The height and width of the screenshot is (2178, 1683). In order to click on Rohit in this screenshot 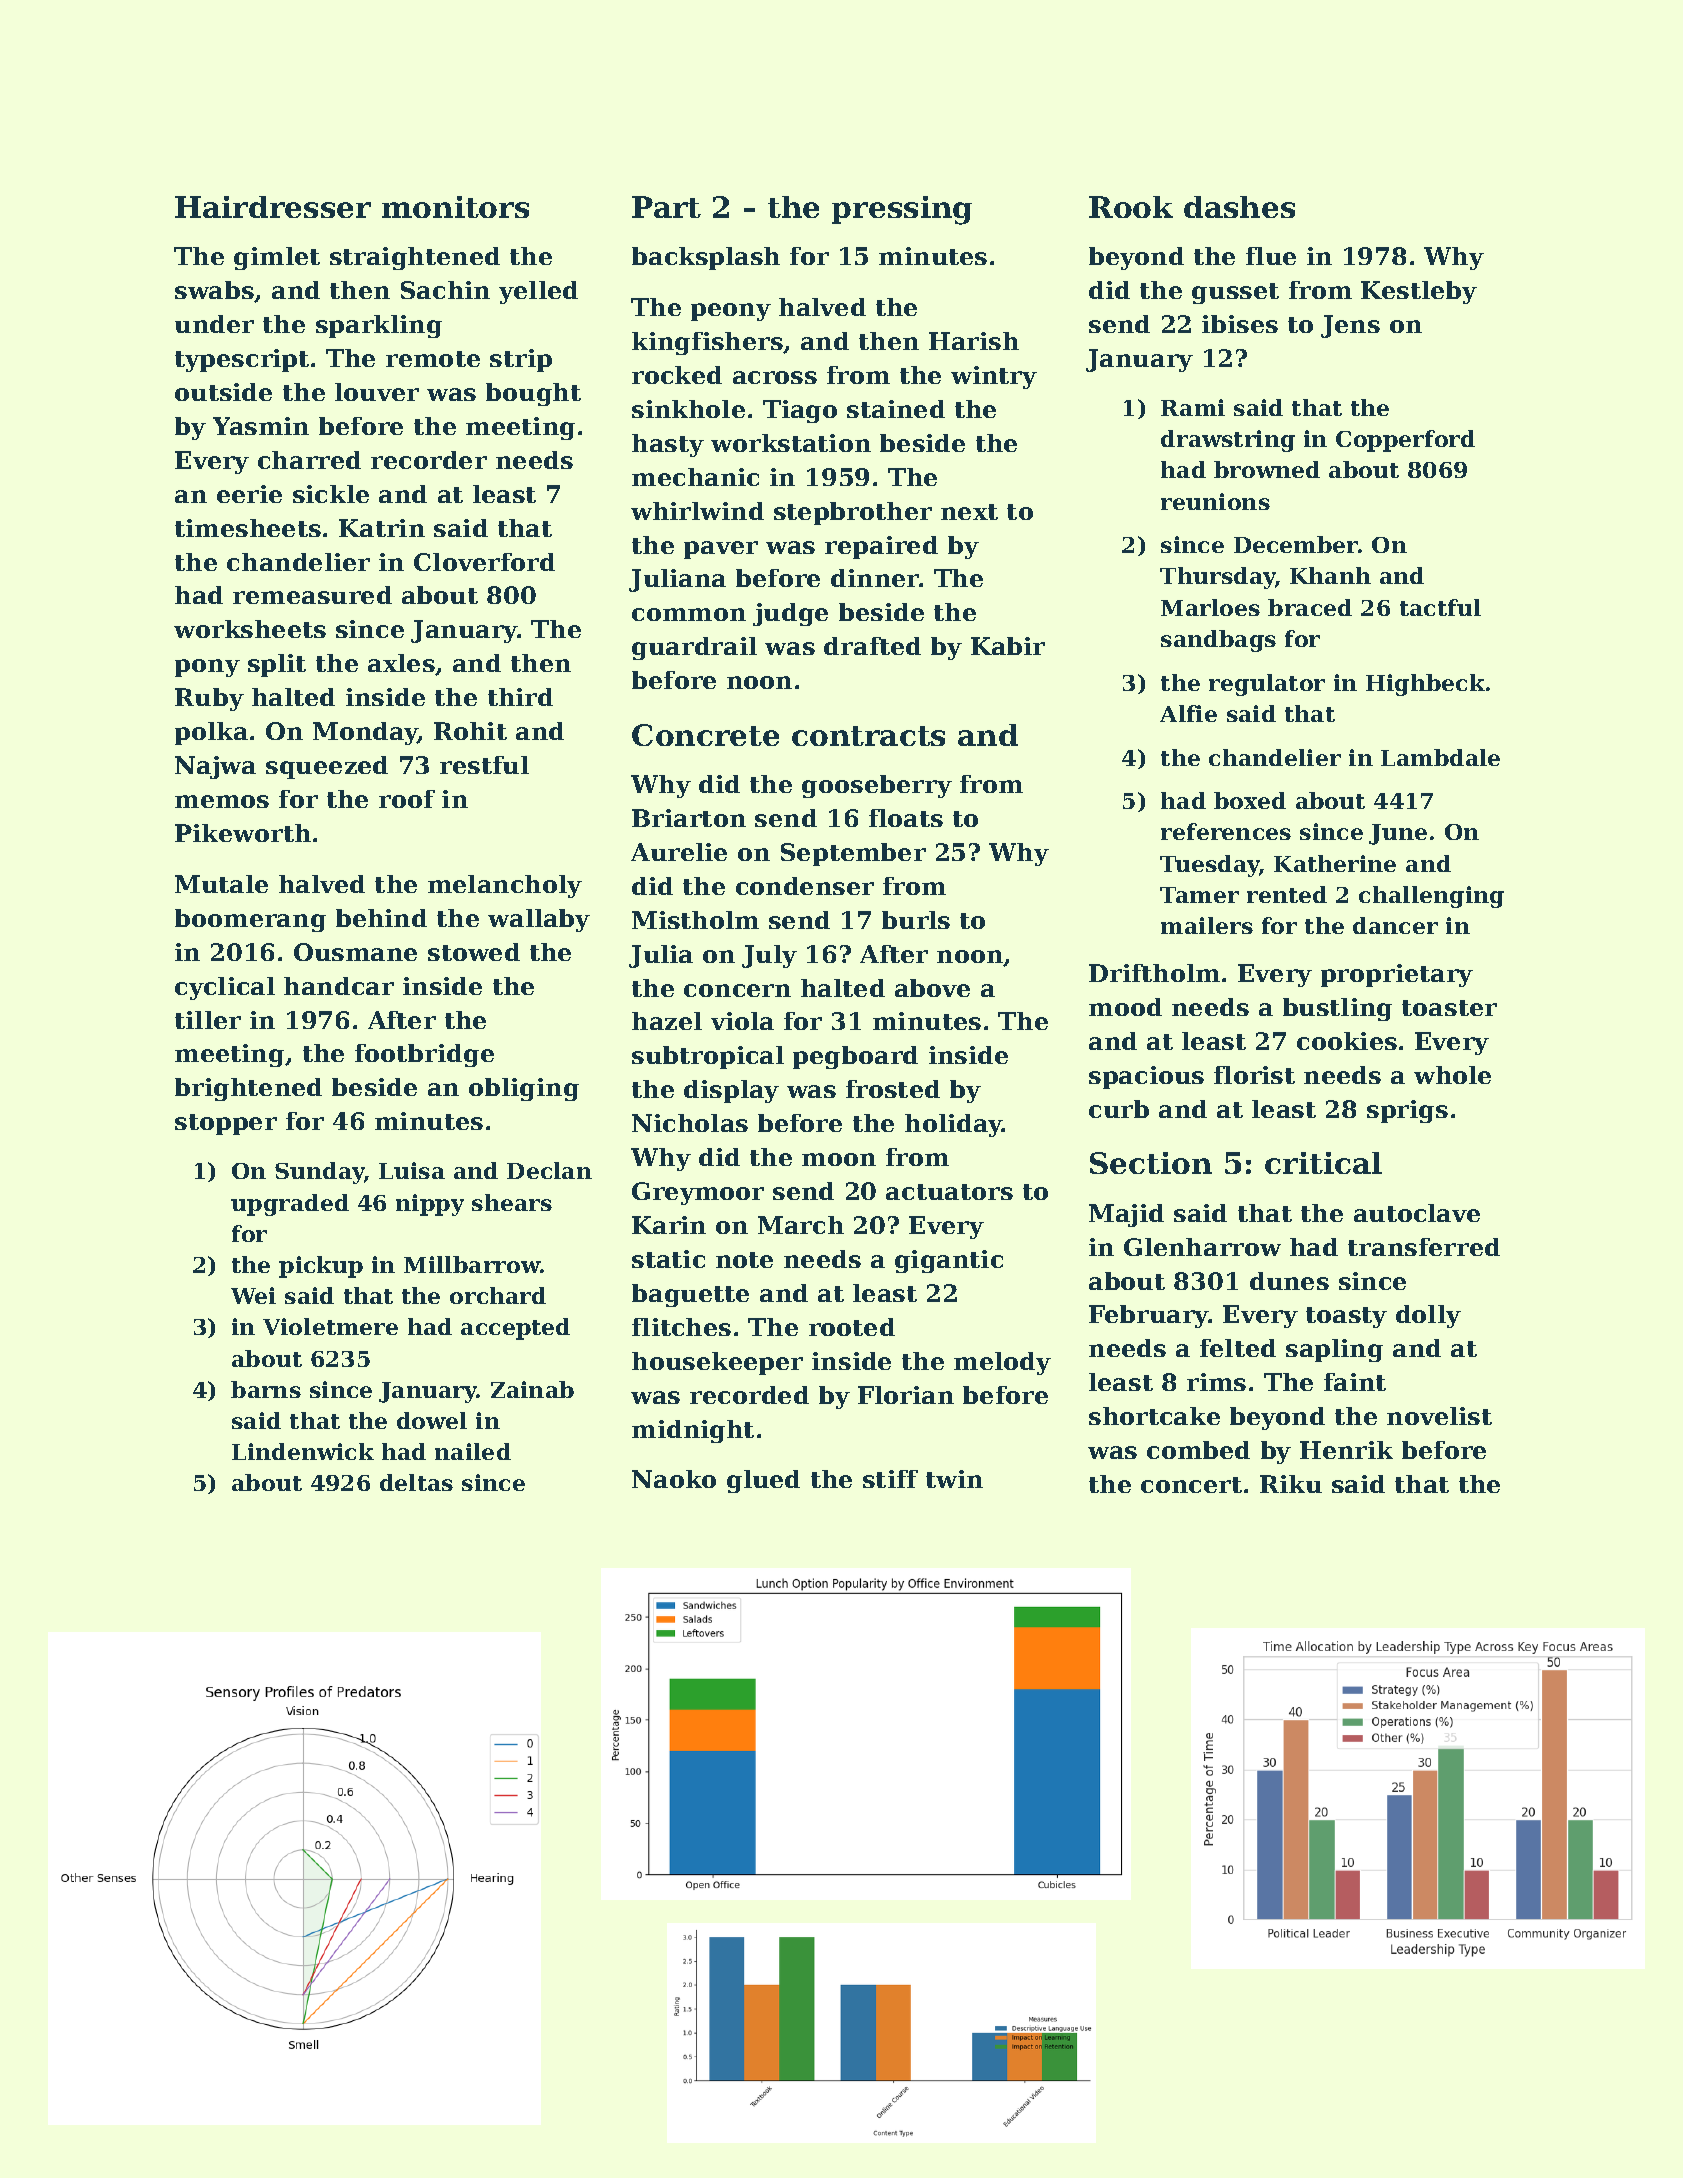, I will do `click(470, 731)`.
